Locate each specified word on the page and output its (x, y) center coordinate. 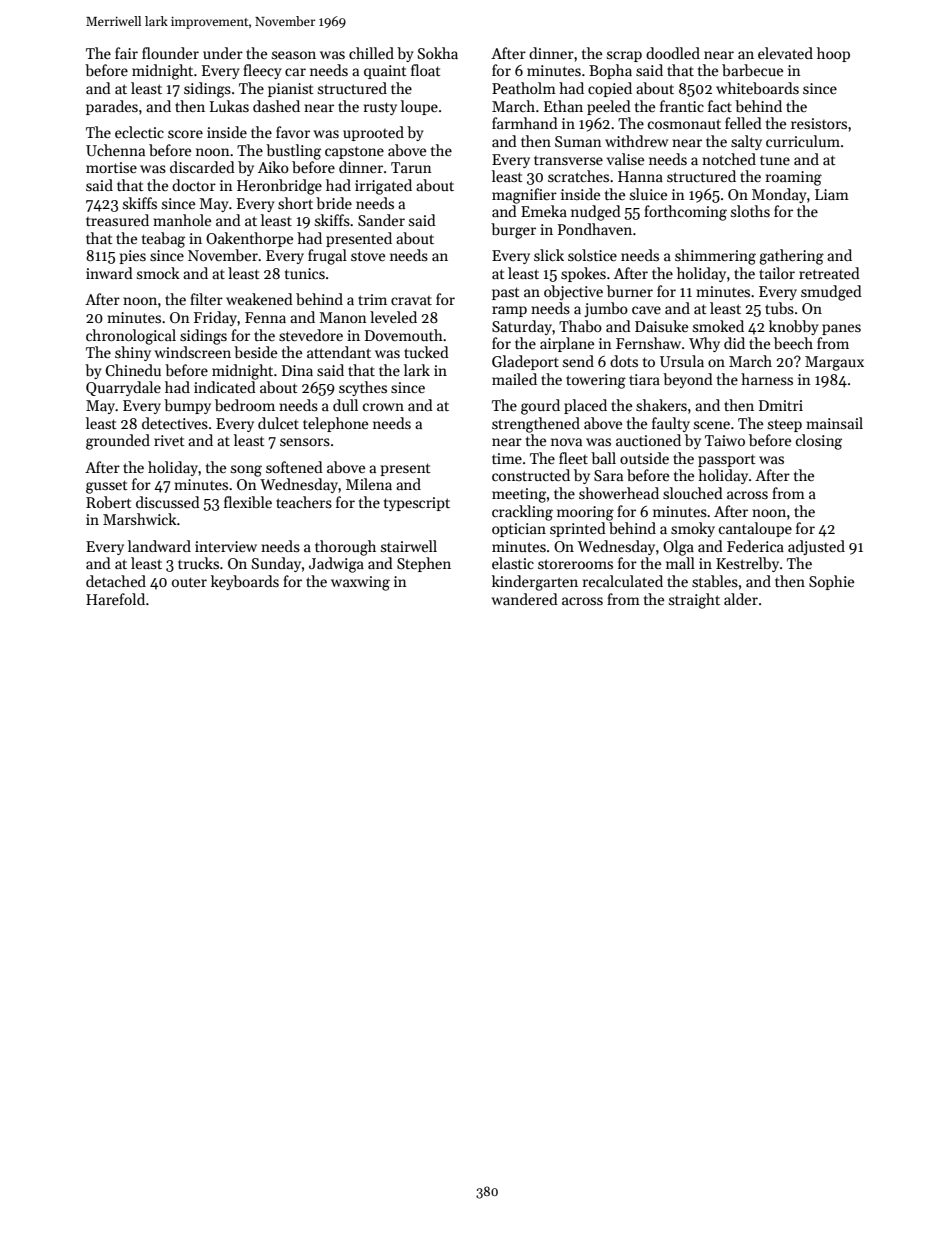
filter (206, 299)
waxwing (360, 583)
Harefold (115, 599)
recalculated (623, 581)
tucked (426, 352)
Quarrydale (123, 388)
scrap (624, 56)
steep (785, 425)
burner (630, 291)
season (294, 55)
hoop (833, 54)
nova (566, 442)
